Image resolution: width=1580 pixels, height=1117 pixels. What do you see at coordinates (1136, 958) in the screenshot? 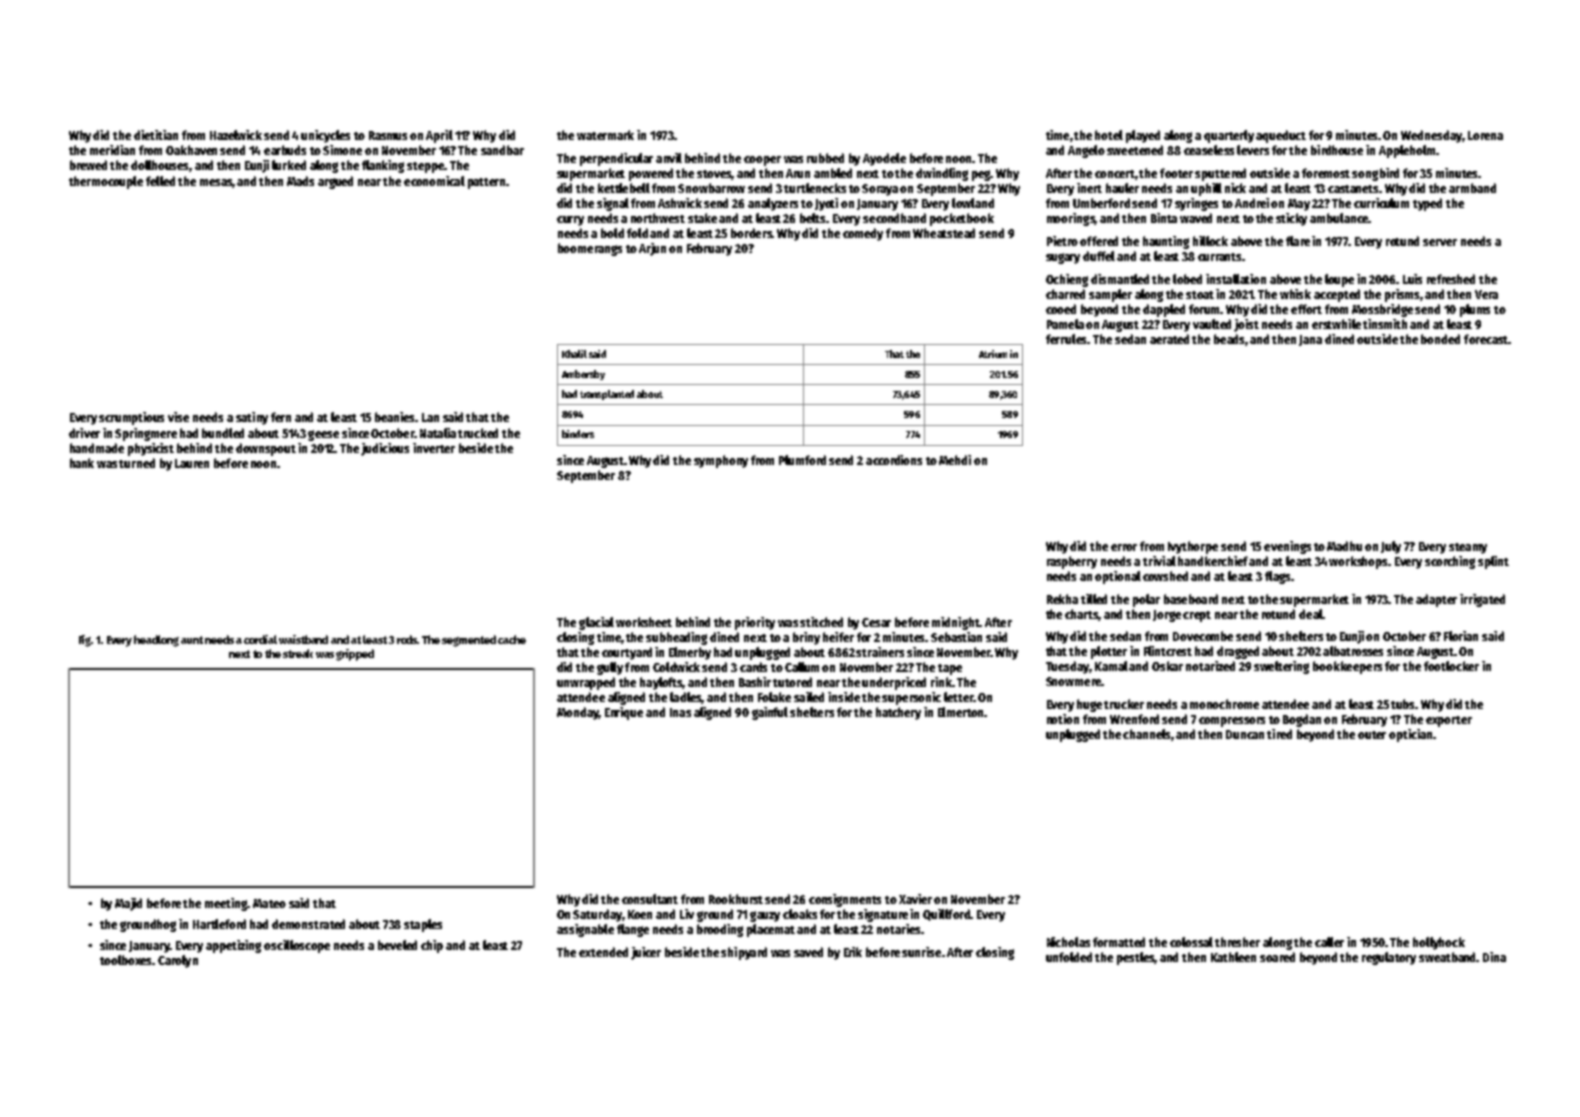
I see `pestles` at bounding box center [1136, 958].
